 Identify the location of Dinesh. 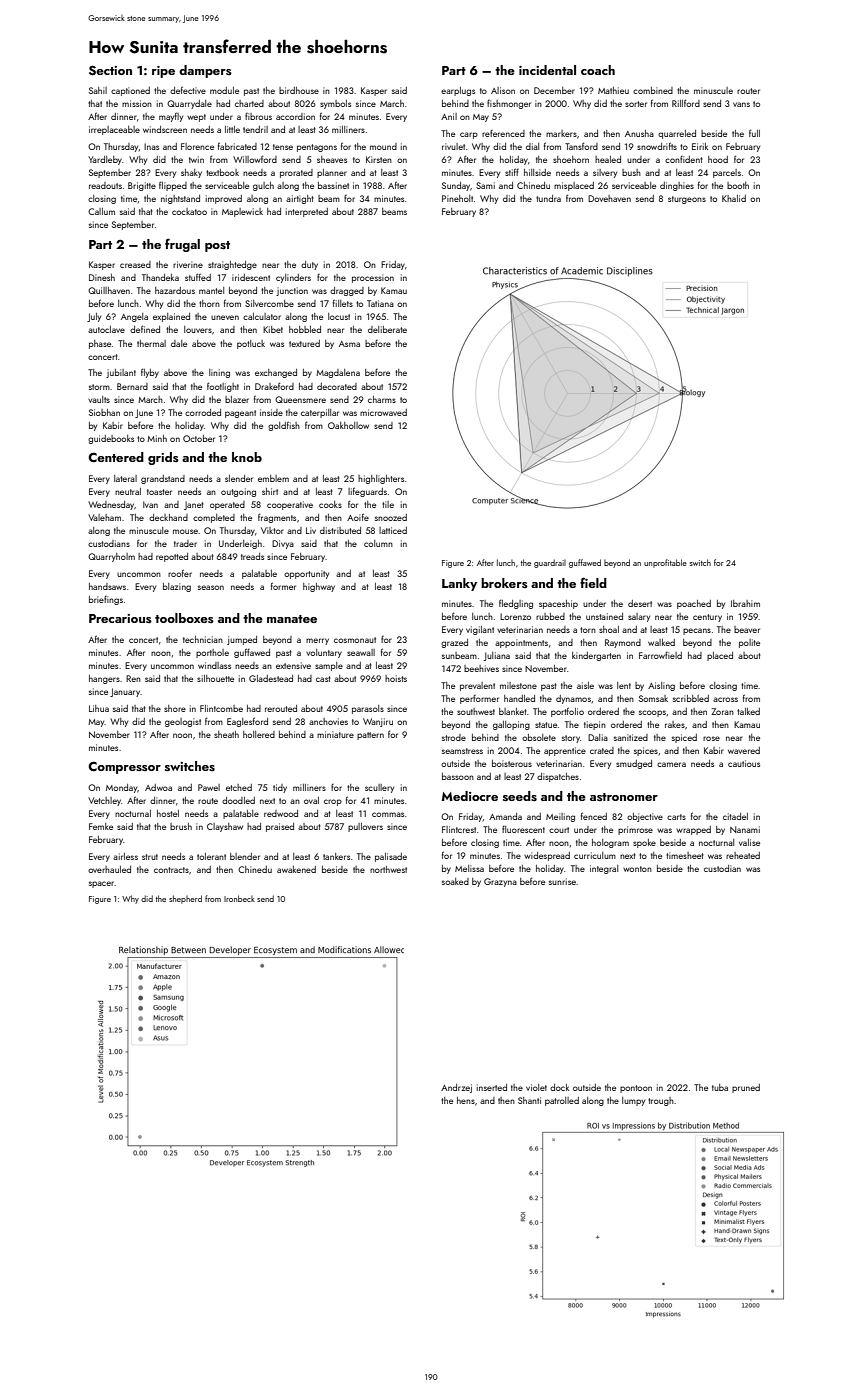
(102, 277).
